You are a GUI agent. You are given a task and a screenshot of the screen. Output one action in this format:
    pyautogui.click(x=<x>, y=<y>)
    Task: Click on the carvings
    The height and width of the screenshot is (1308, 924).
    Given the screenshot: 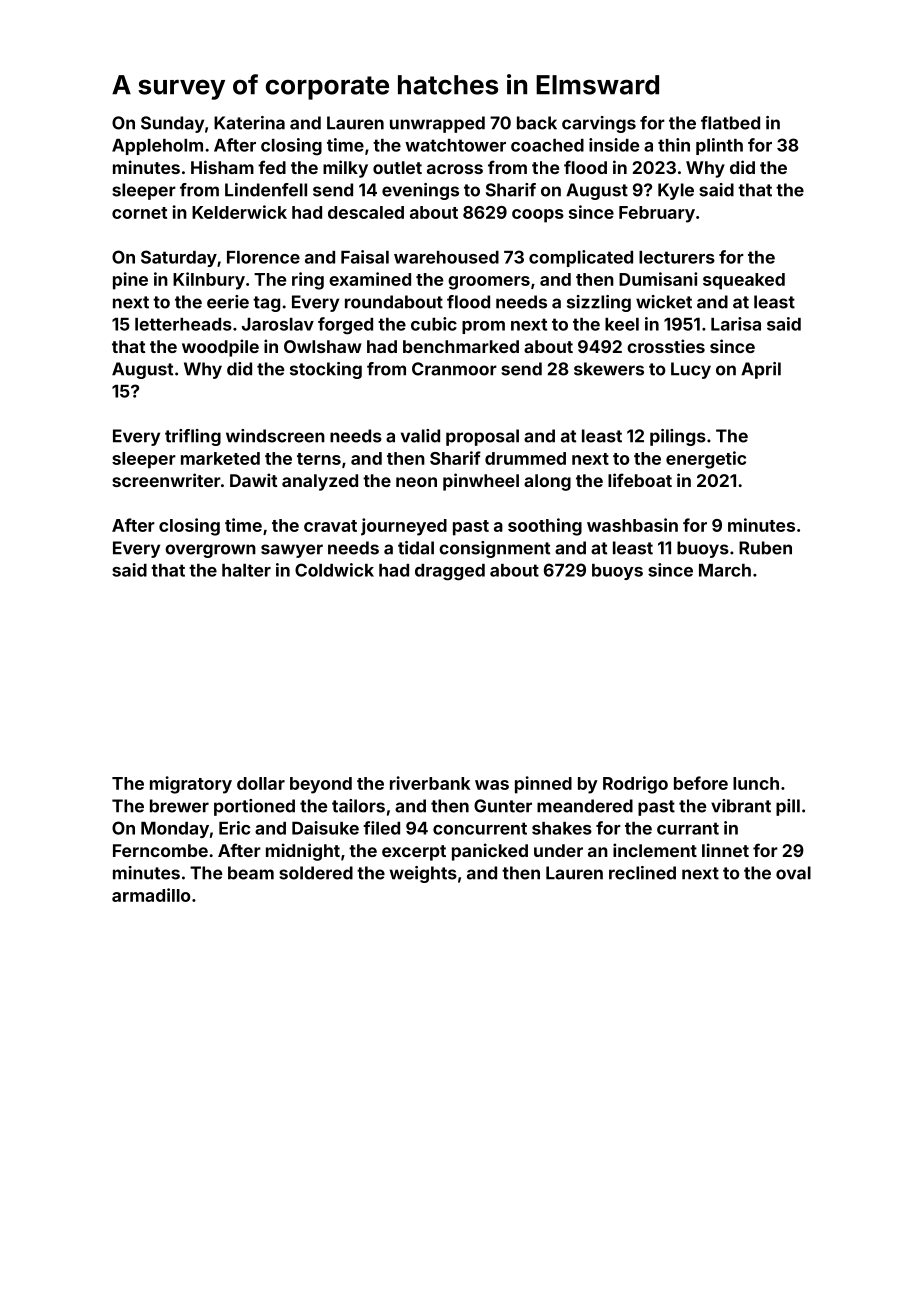 What is the action you would take?
    pyautogui.click(x=599, y=124)
